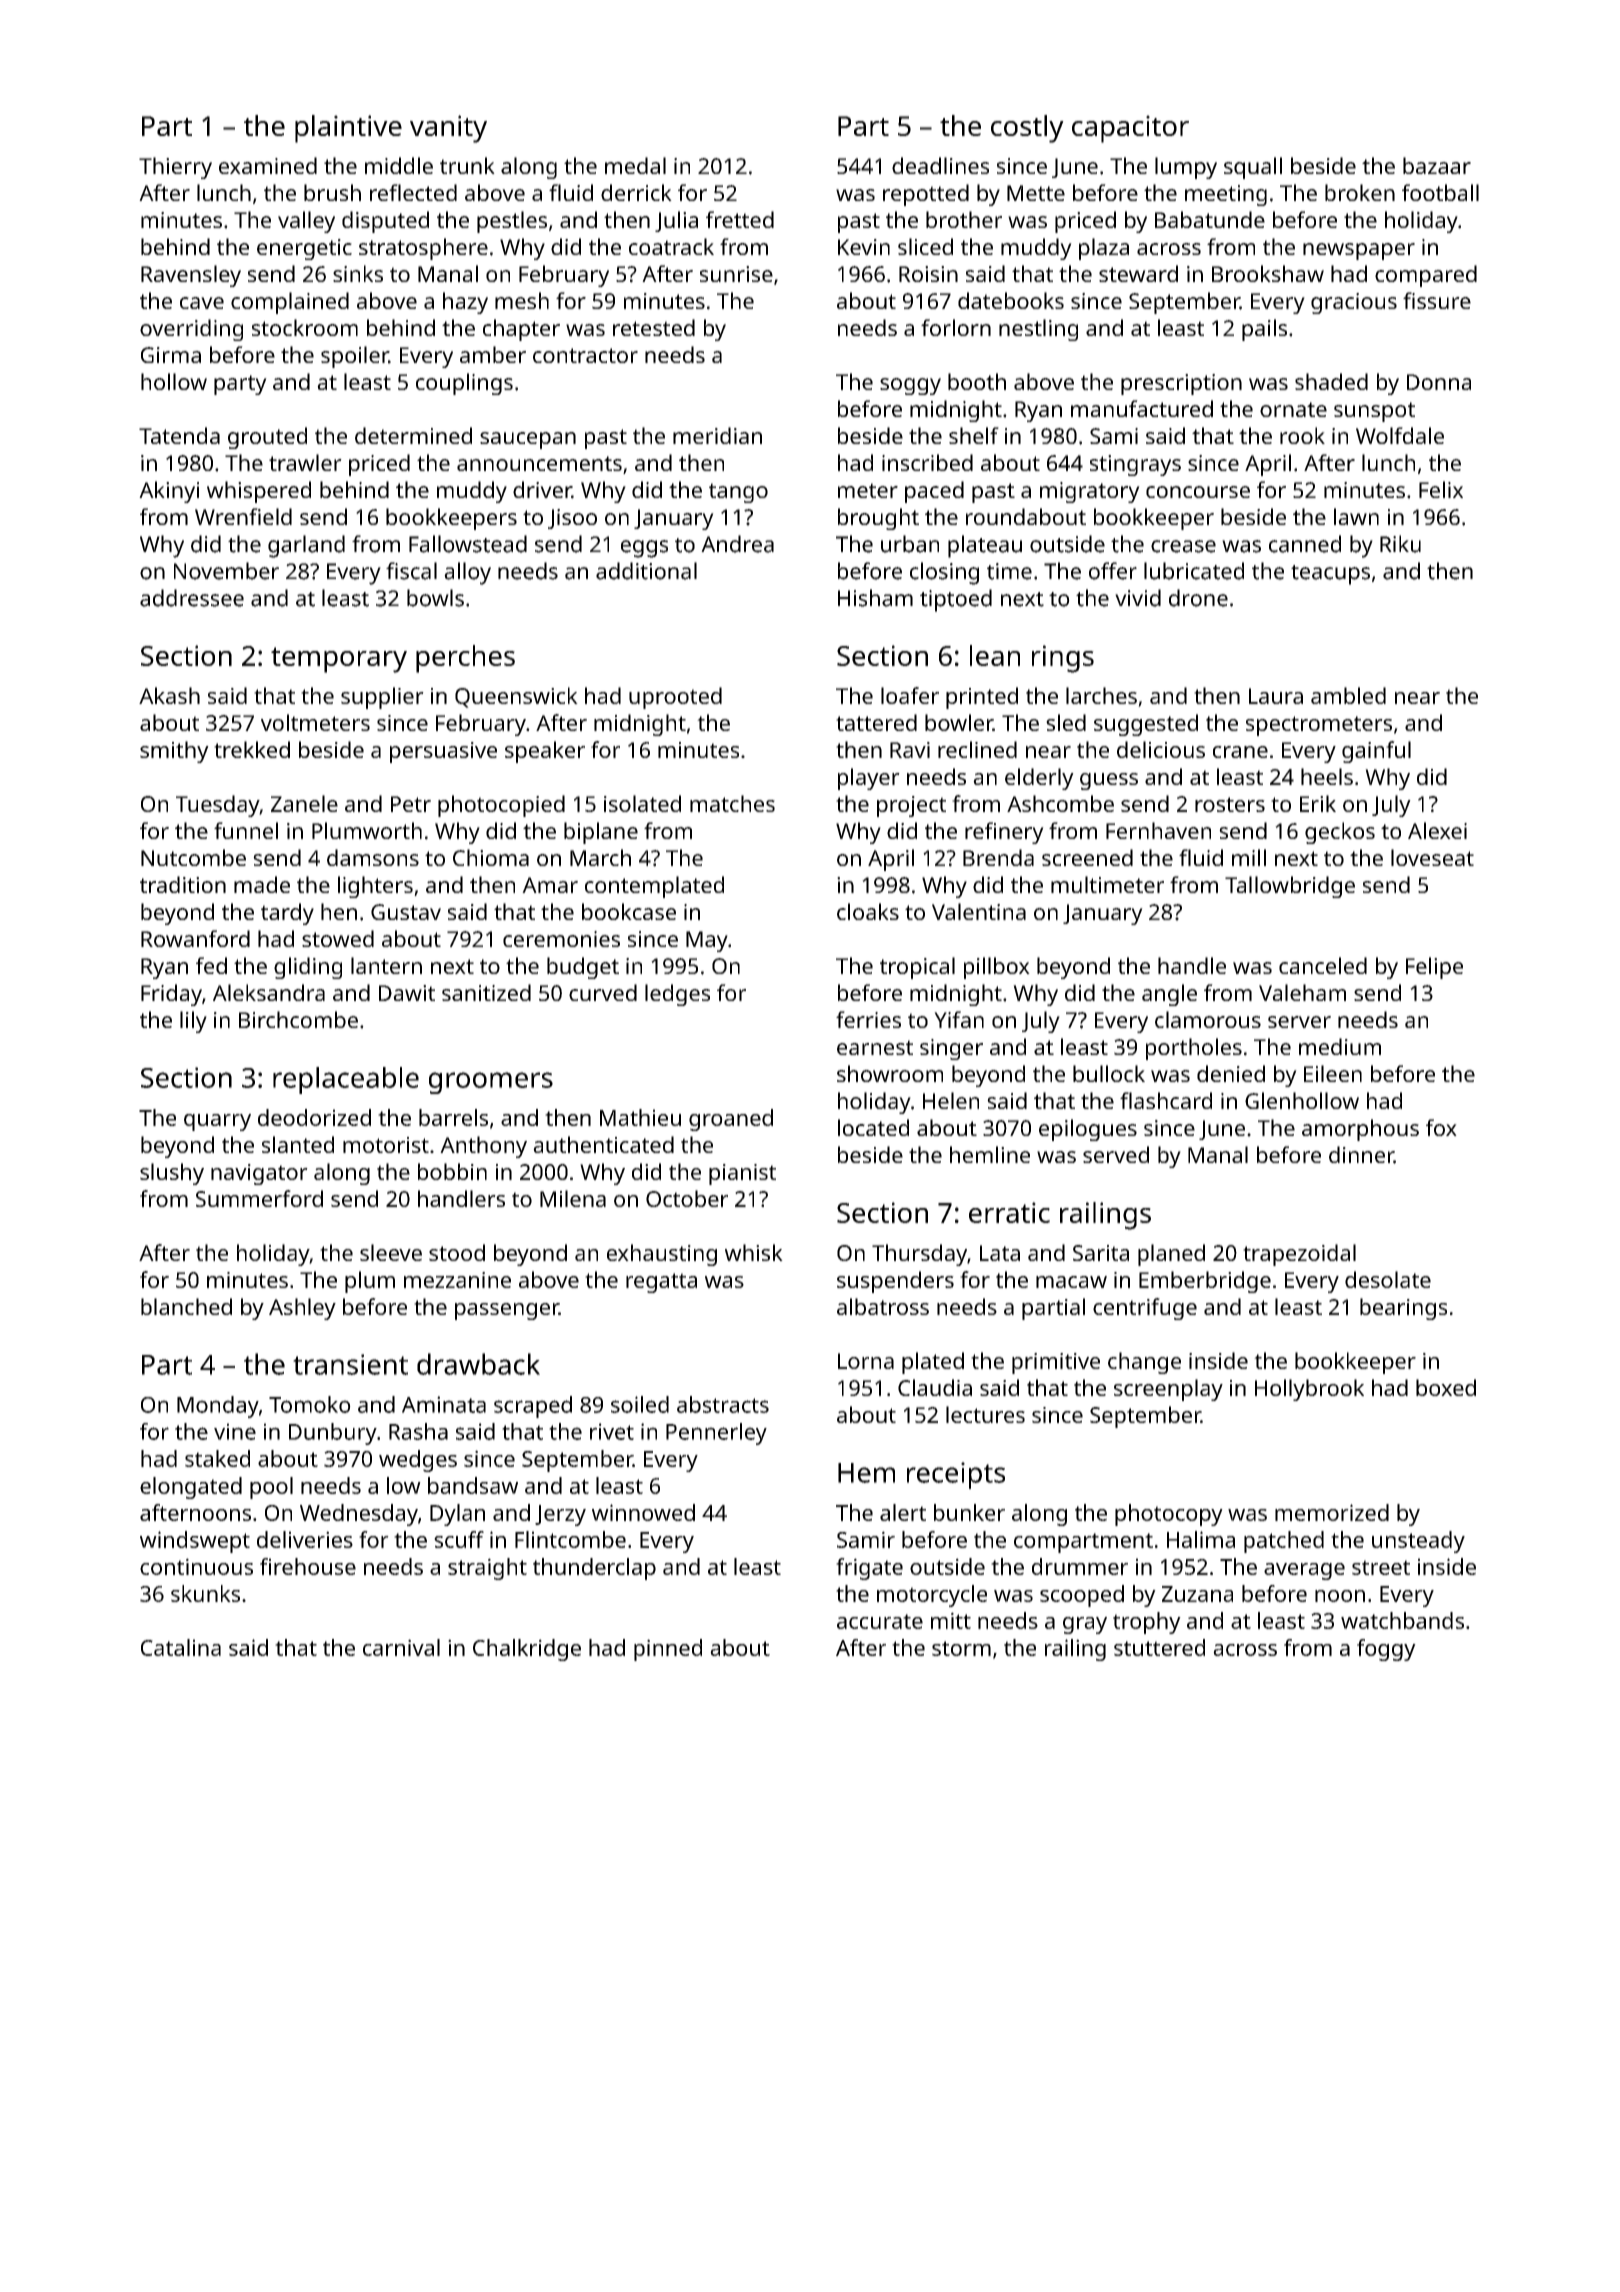  I want to click on Thierry, so click(175, 168).
